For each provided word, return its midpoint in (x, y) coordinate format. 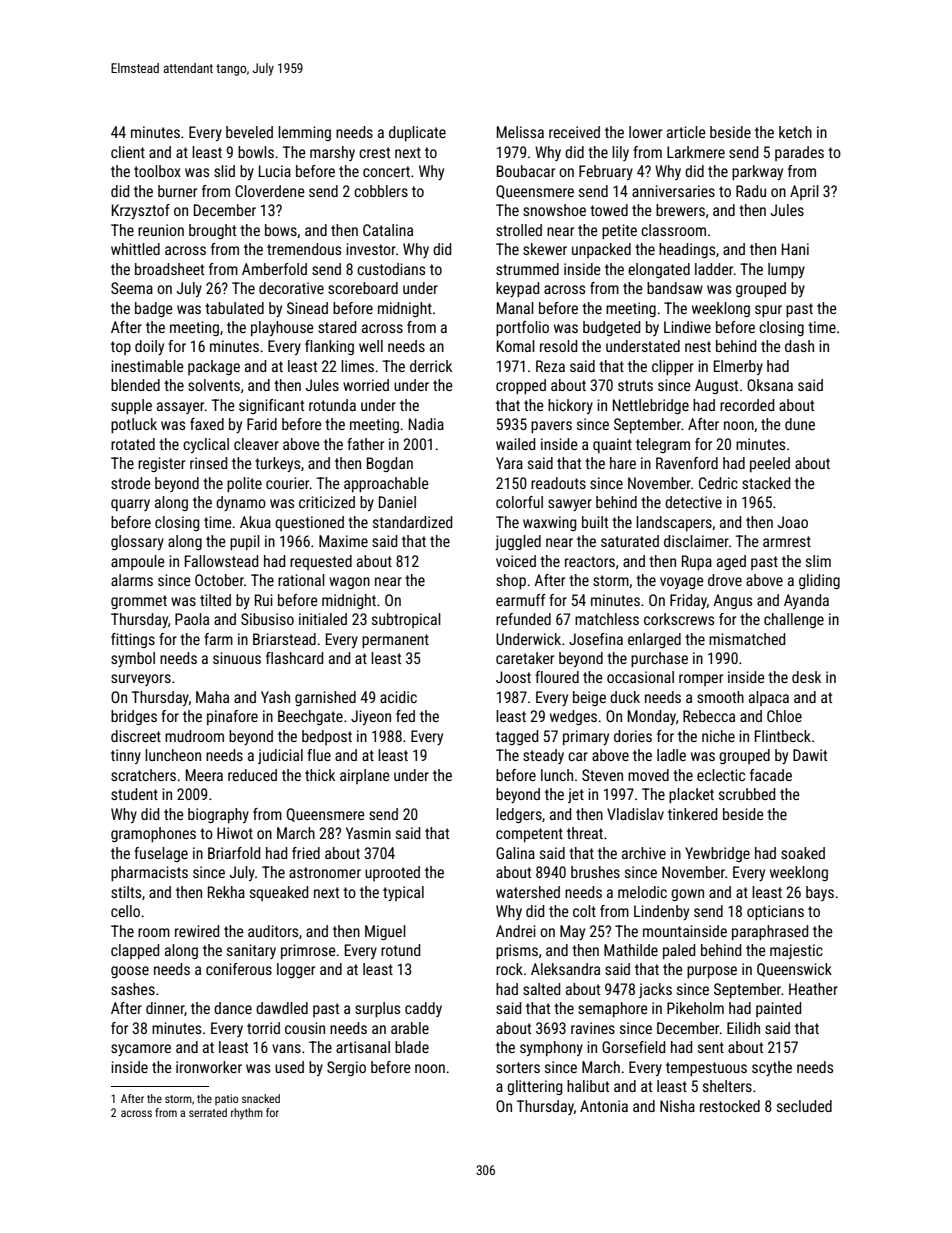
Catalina (388, 230)
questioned (309, 523)
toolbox (157, 171)
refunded (523, 619)
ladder (714, 269)
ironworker (209, 1067)
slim (818, 561)
